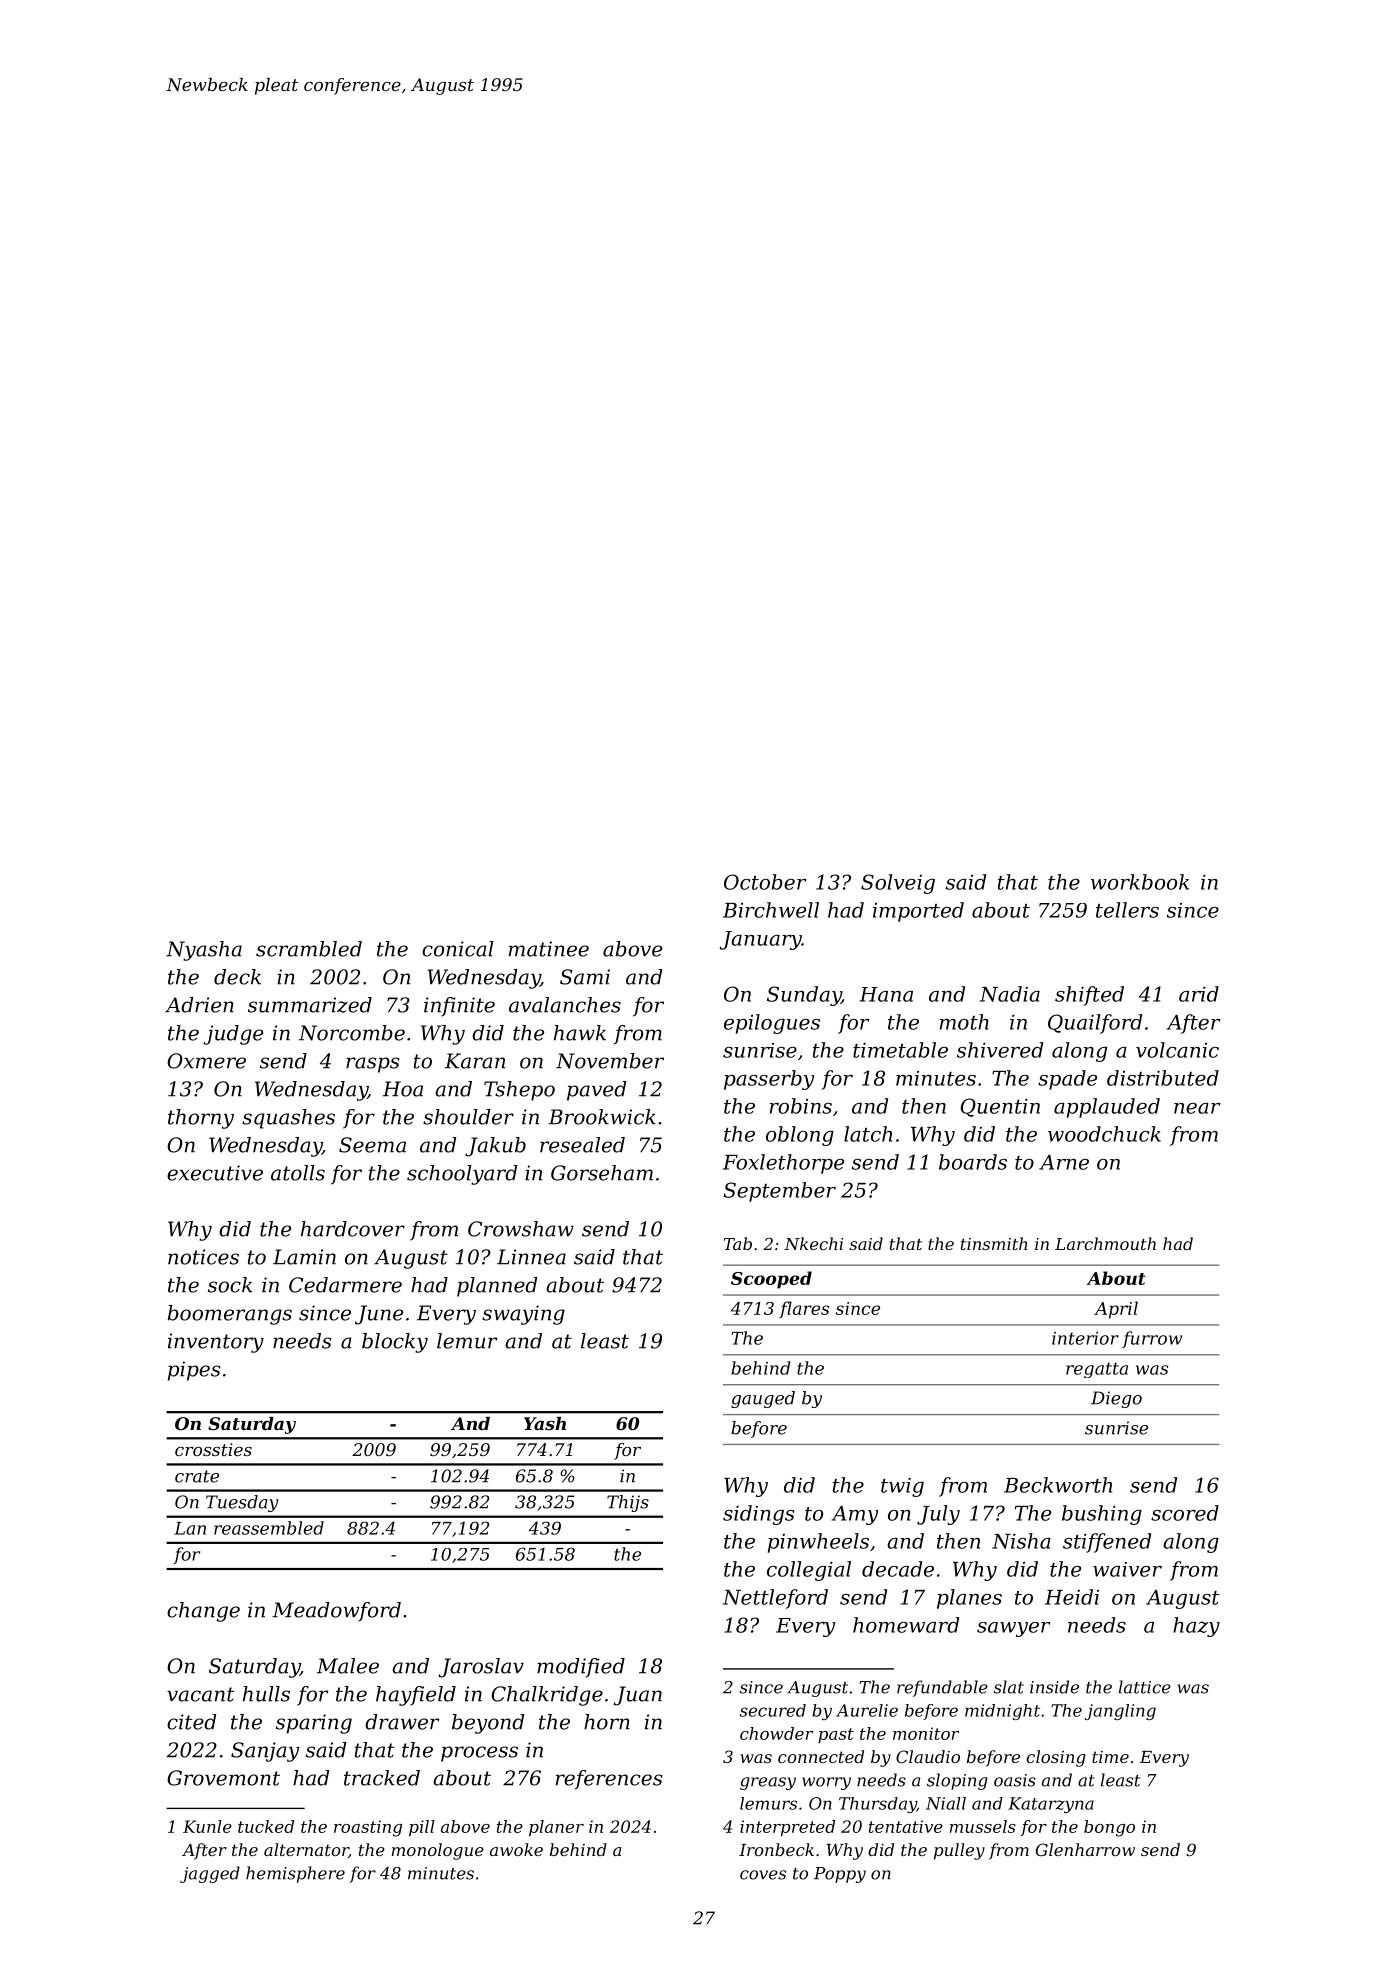 The image size is (1386, 1969). Describe the element at coordinates (395, 1343) in the screenshot. I see `blocky` at that location.
